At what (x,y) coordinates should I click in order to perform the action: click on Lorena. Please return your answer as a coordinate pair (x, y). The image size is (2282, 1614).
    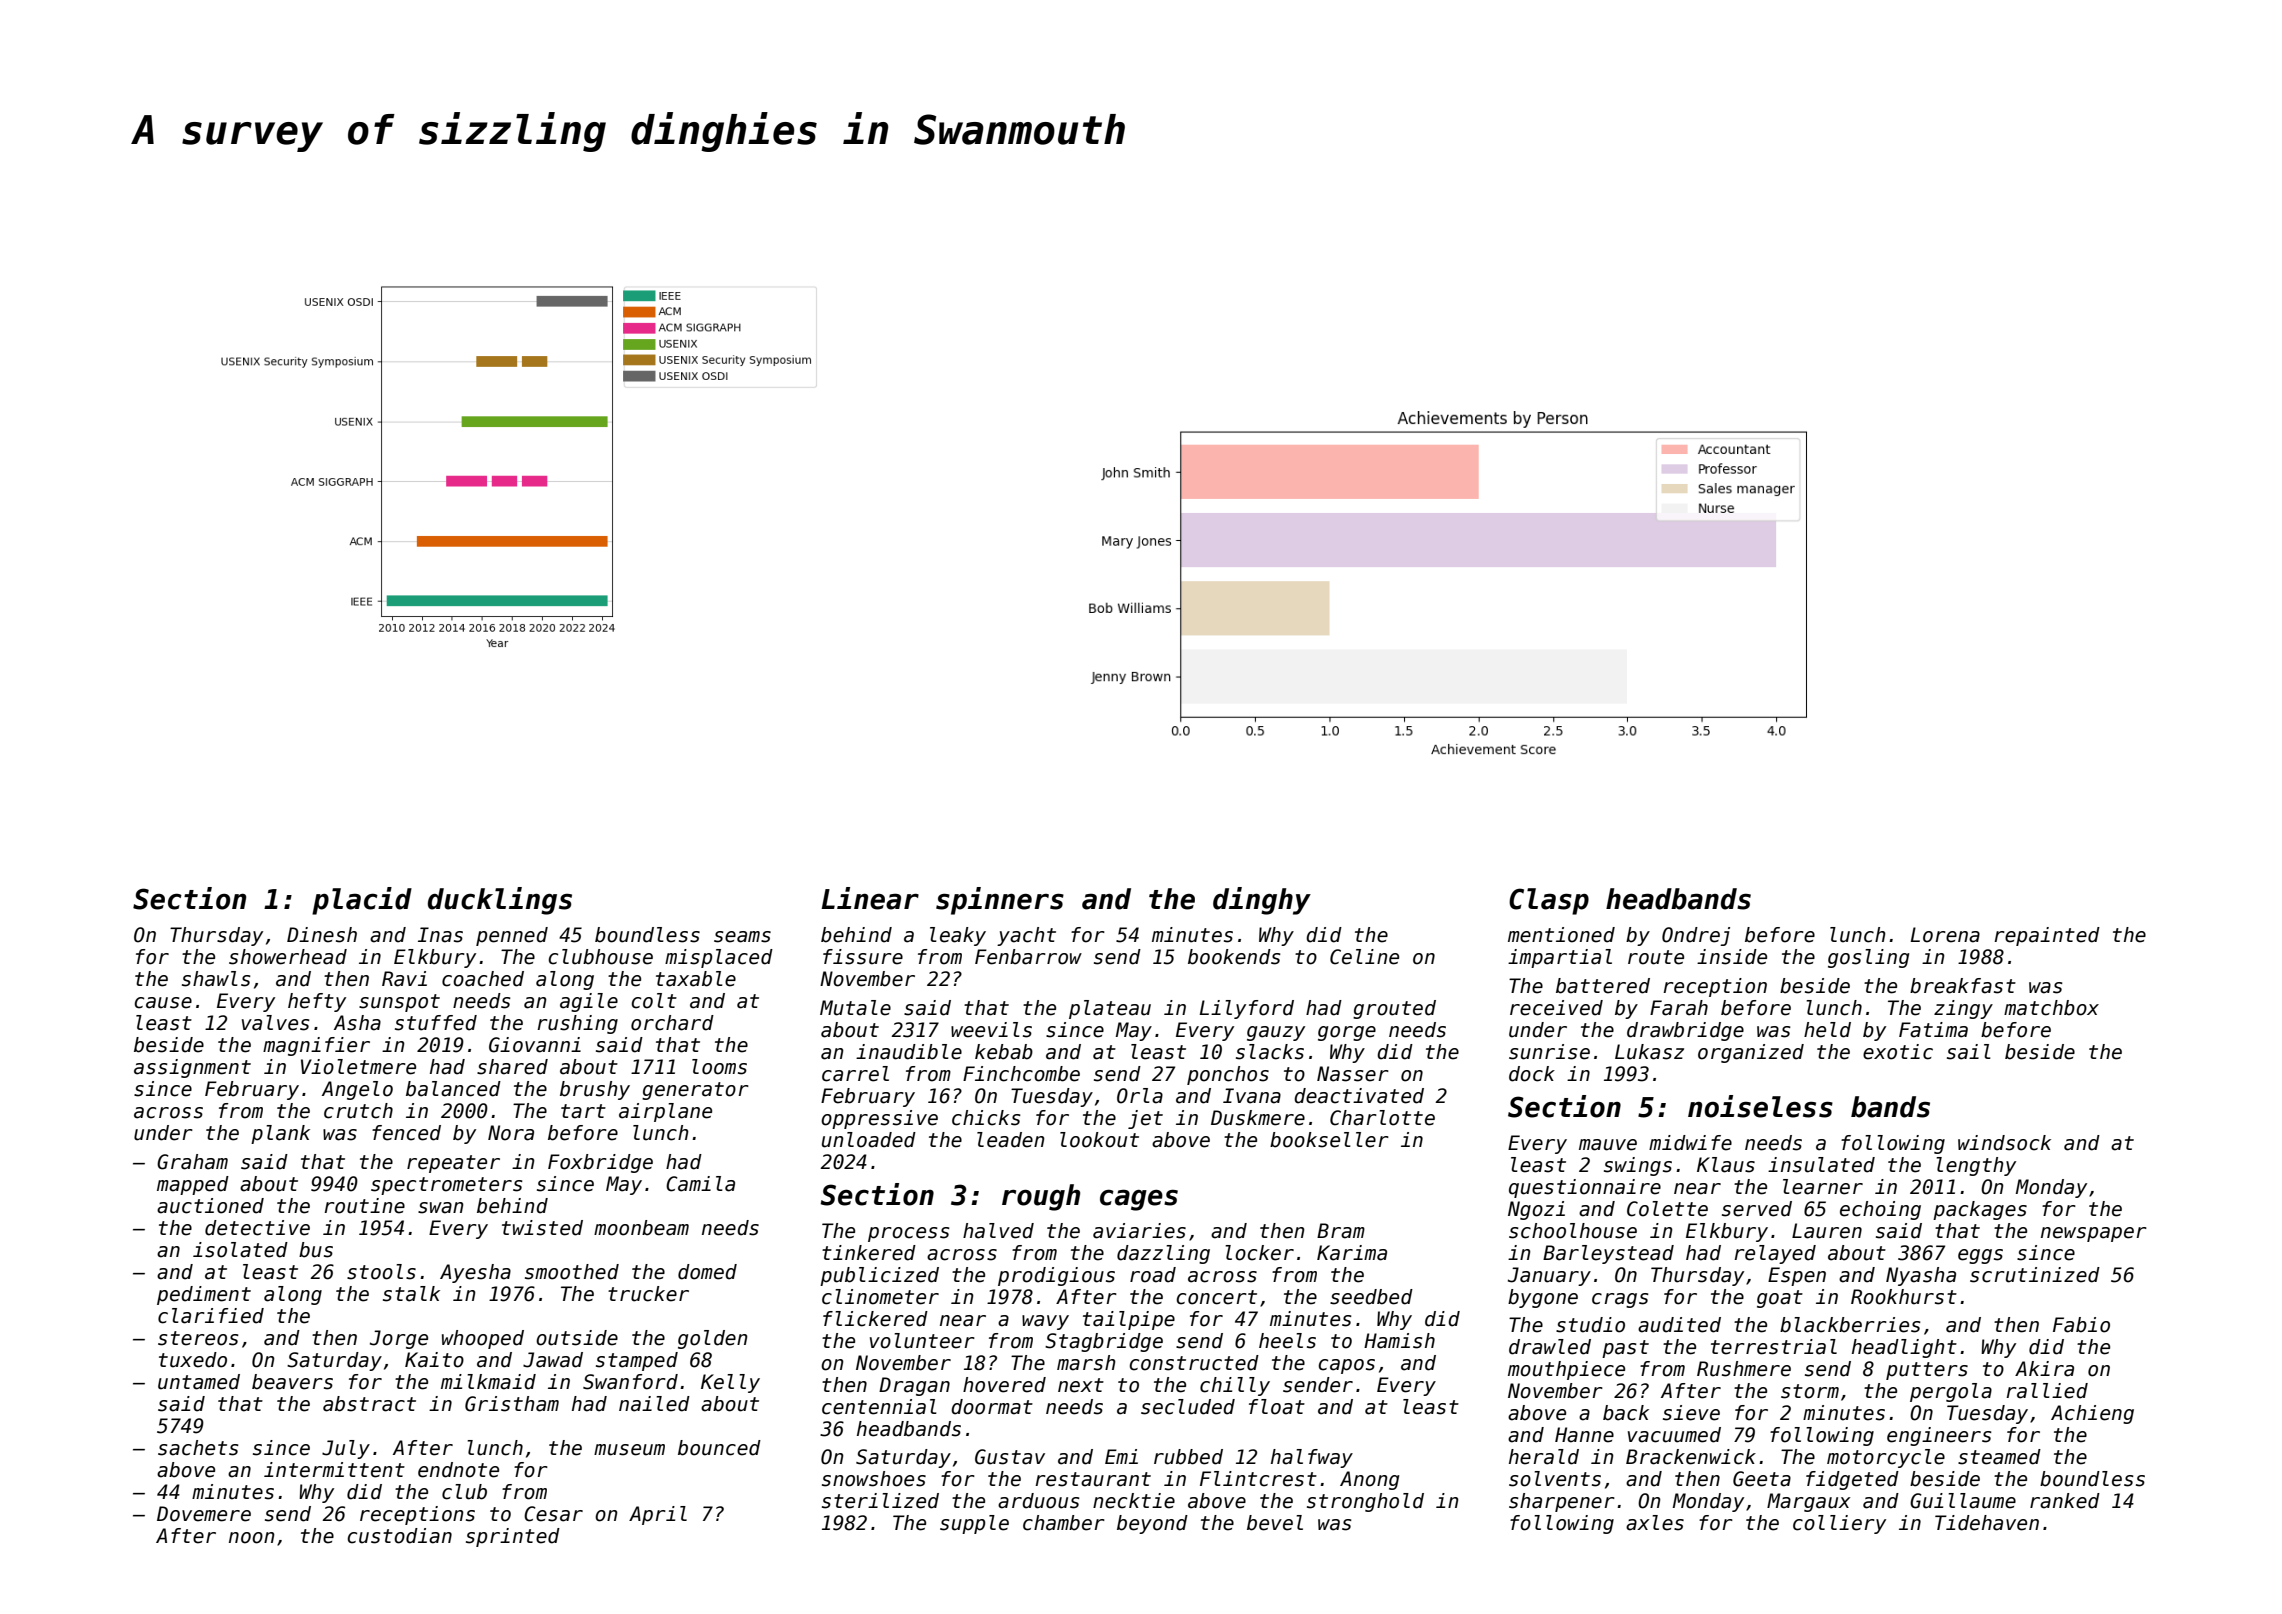
    Looking at the image, I should click on (1945, 935).
